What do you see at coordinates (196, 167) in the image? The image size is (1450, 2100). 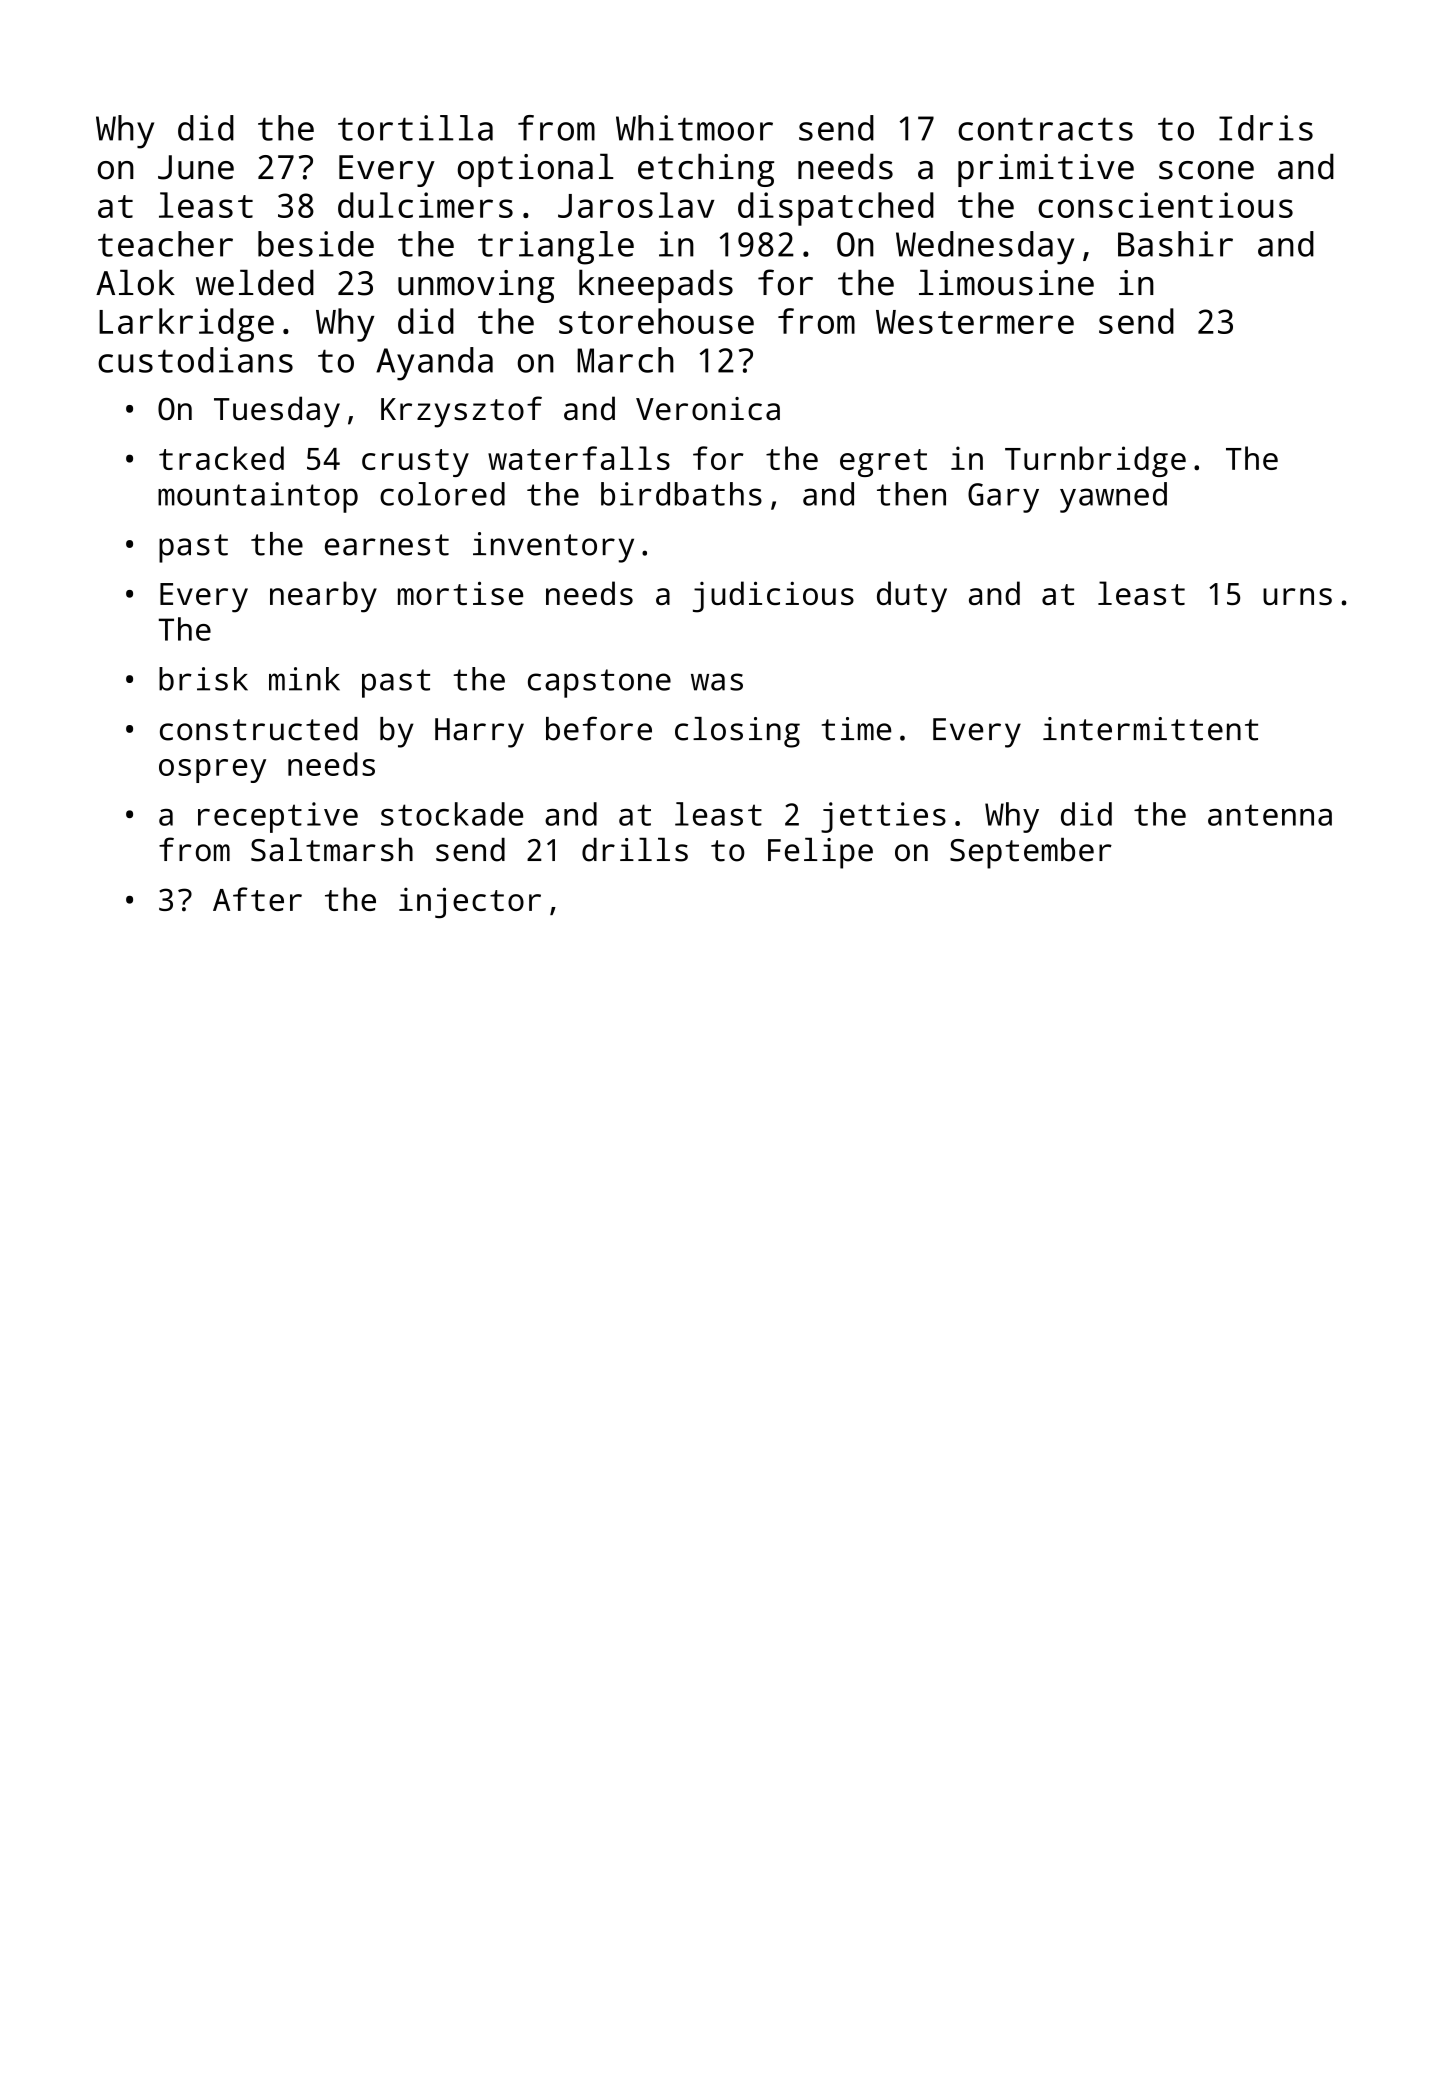 I see `June` at bounding box center [196, 167].
